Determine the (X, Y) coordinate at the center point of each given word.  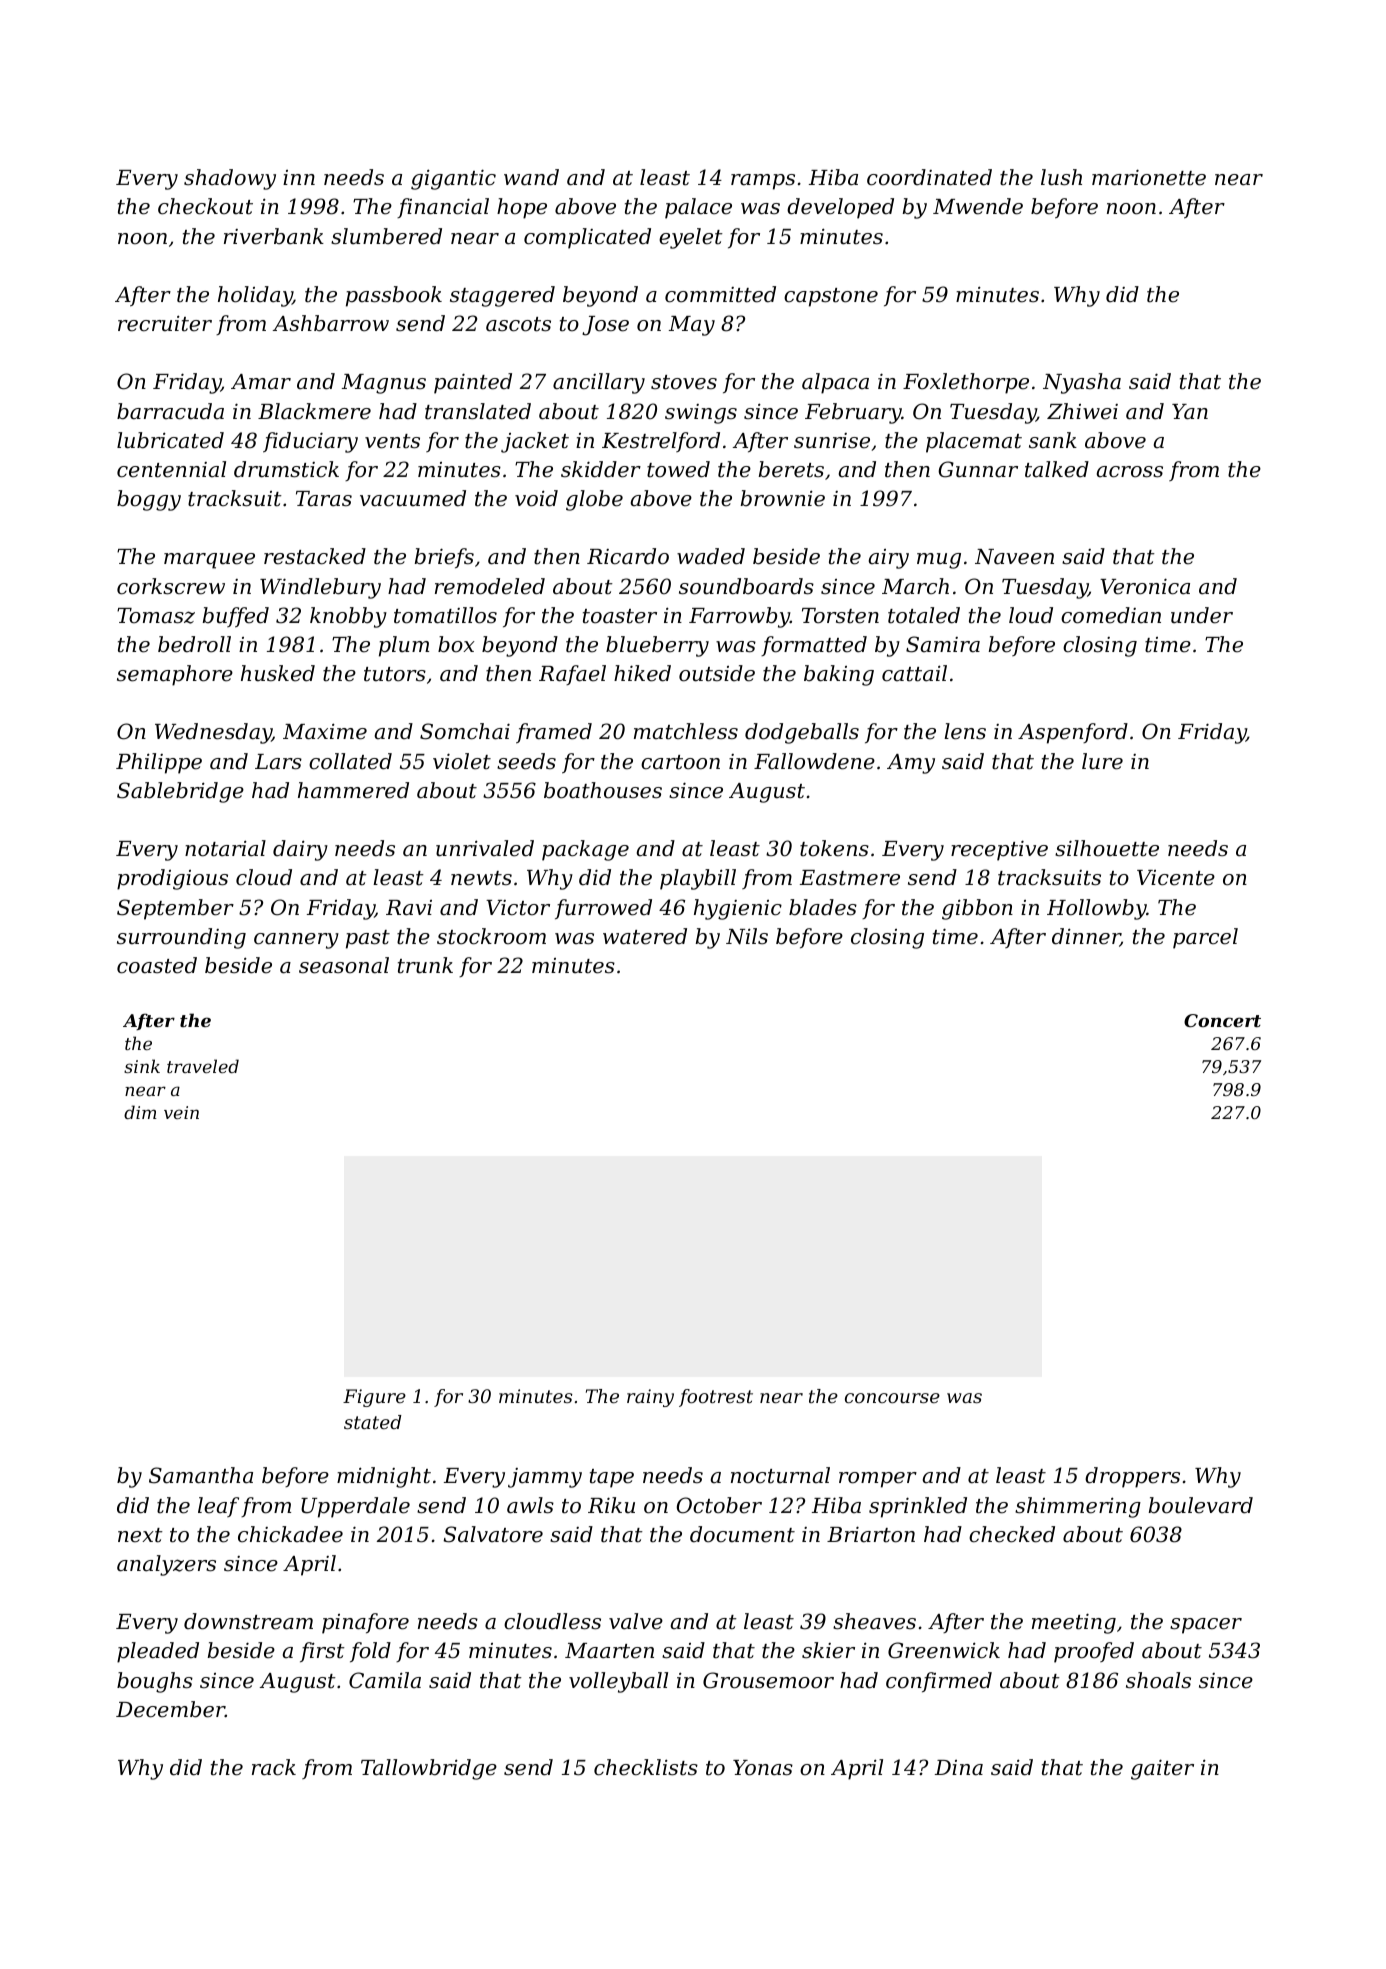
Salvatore (493, 1534)
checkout (205, 206)
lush (1061, 177)
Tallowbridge (429, 1769)
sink (142, 1066)
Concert (1222, 1020)
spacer (1206, 1626)
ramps (763, 182)
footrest (716, 1398)
